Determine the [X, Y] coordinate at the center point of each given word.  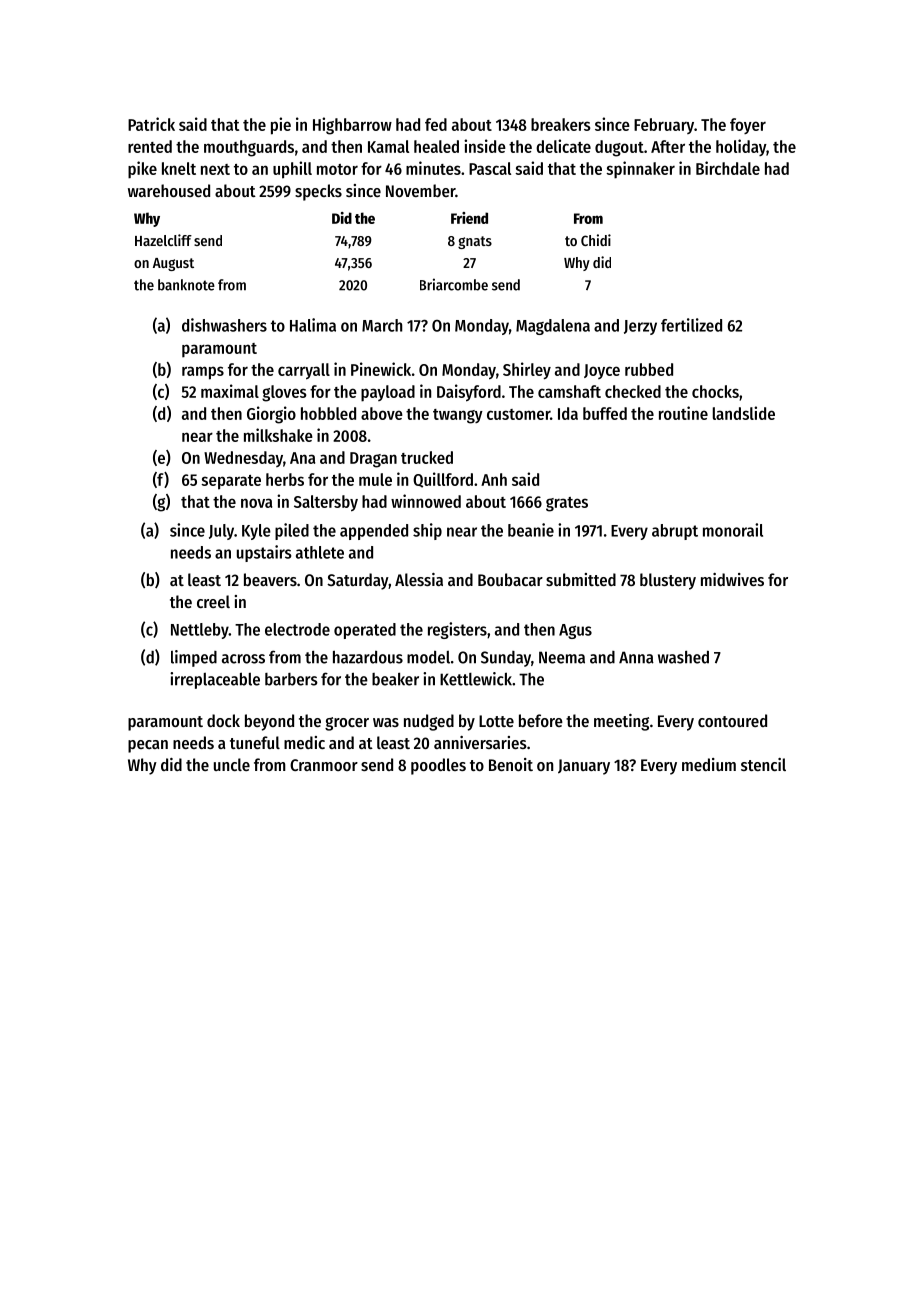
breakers [561, 124]
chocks [715, 391]
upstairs [264, 553]
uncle [232, 764]
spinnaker [640, 170]
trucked [427, 457]
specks [318, 192]
